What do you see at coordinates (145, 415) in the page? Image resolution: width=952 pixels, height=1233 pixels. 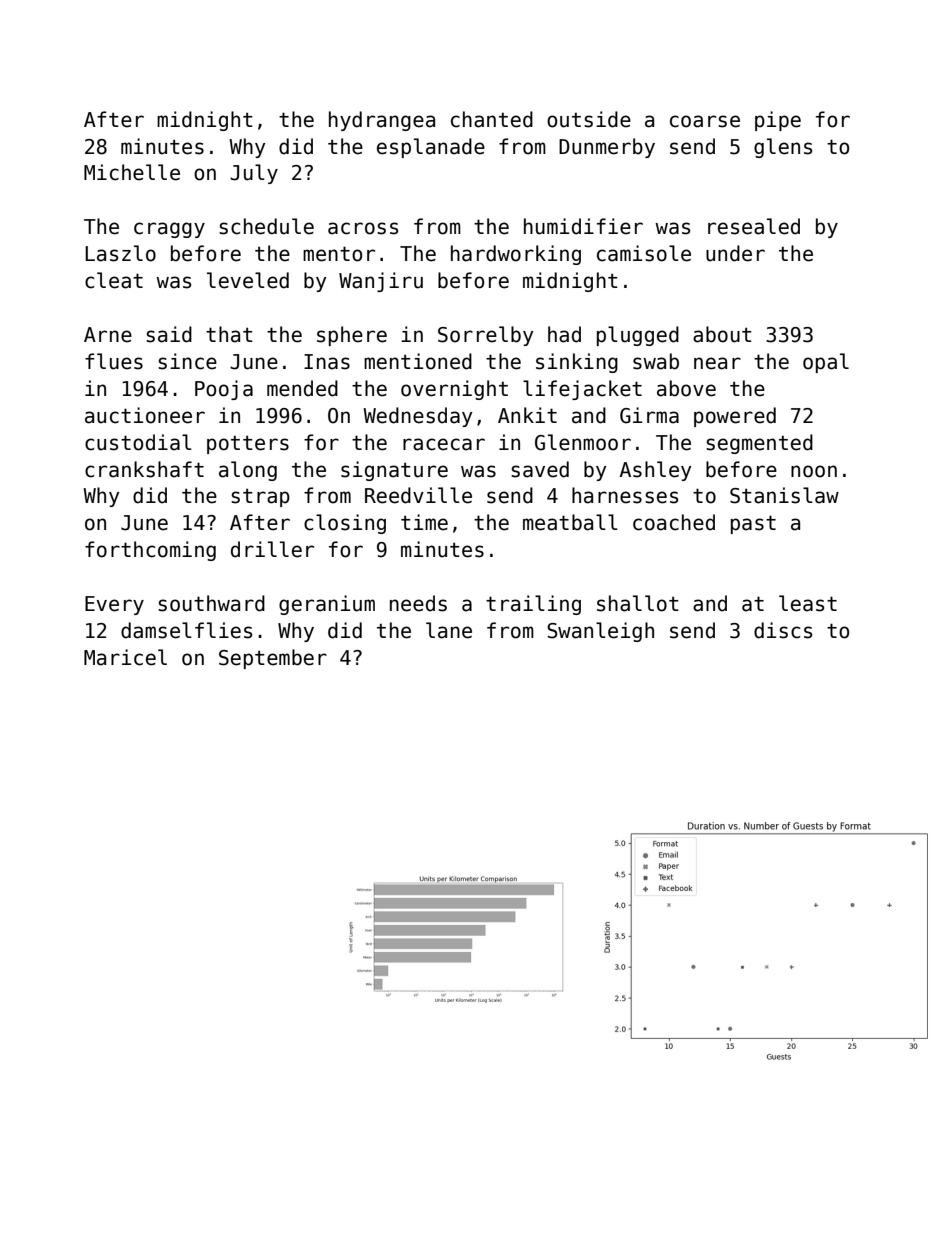 I see `auctioneer` at bounding box center [145, 415].
